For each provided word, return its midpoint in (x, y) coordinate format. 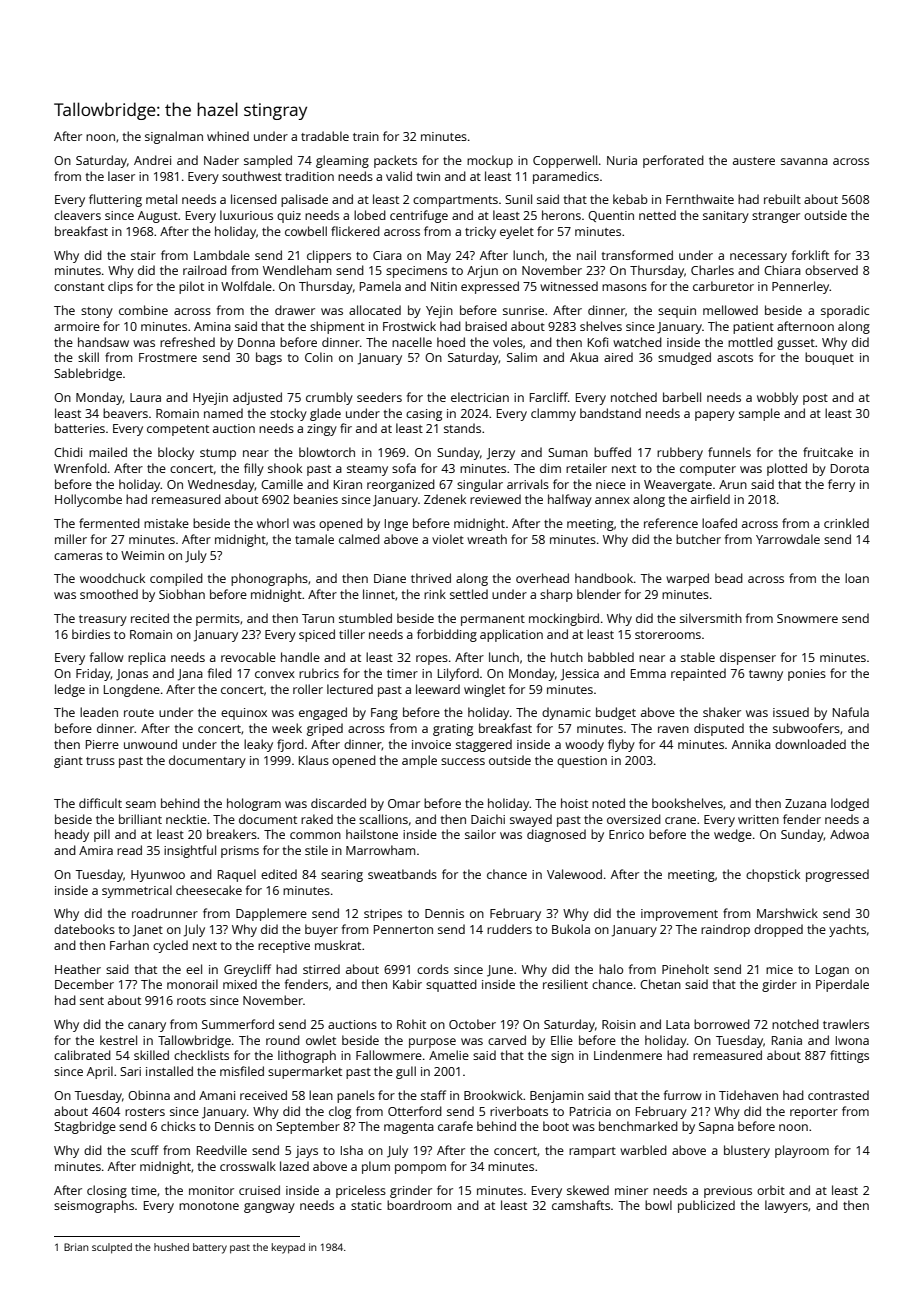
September (308, 1127)
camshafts (581, 1205)
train (366, 136)
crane (680, 820)
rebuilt (782, 199)
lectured (350, 689)
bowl (658, 1205)
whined (228, 136)
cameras (78, 556)
